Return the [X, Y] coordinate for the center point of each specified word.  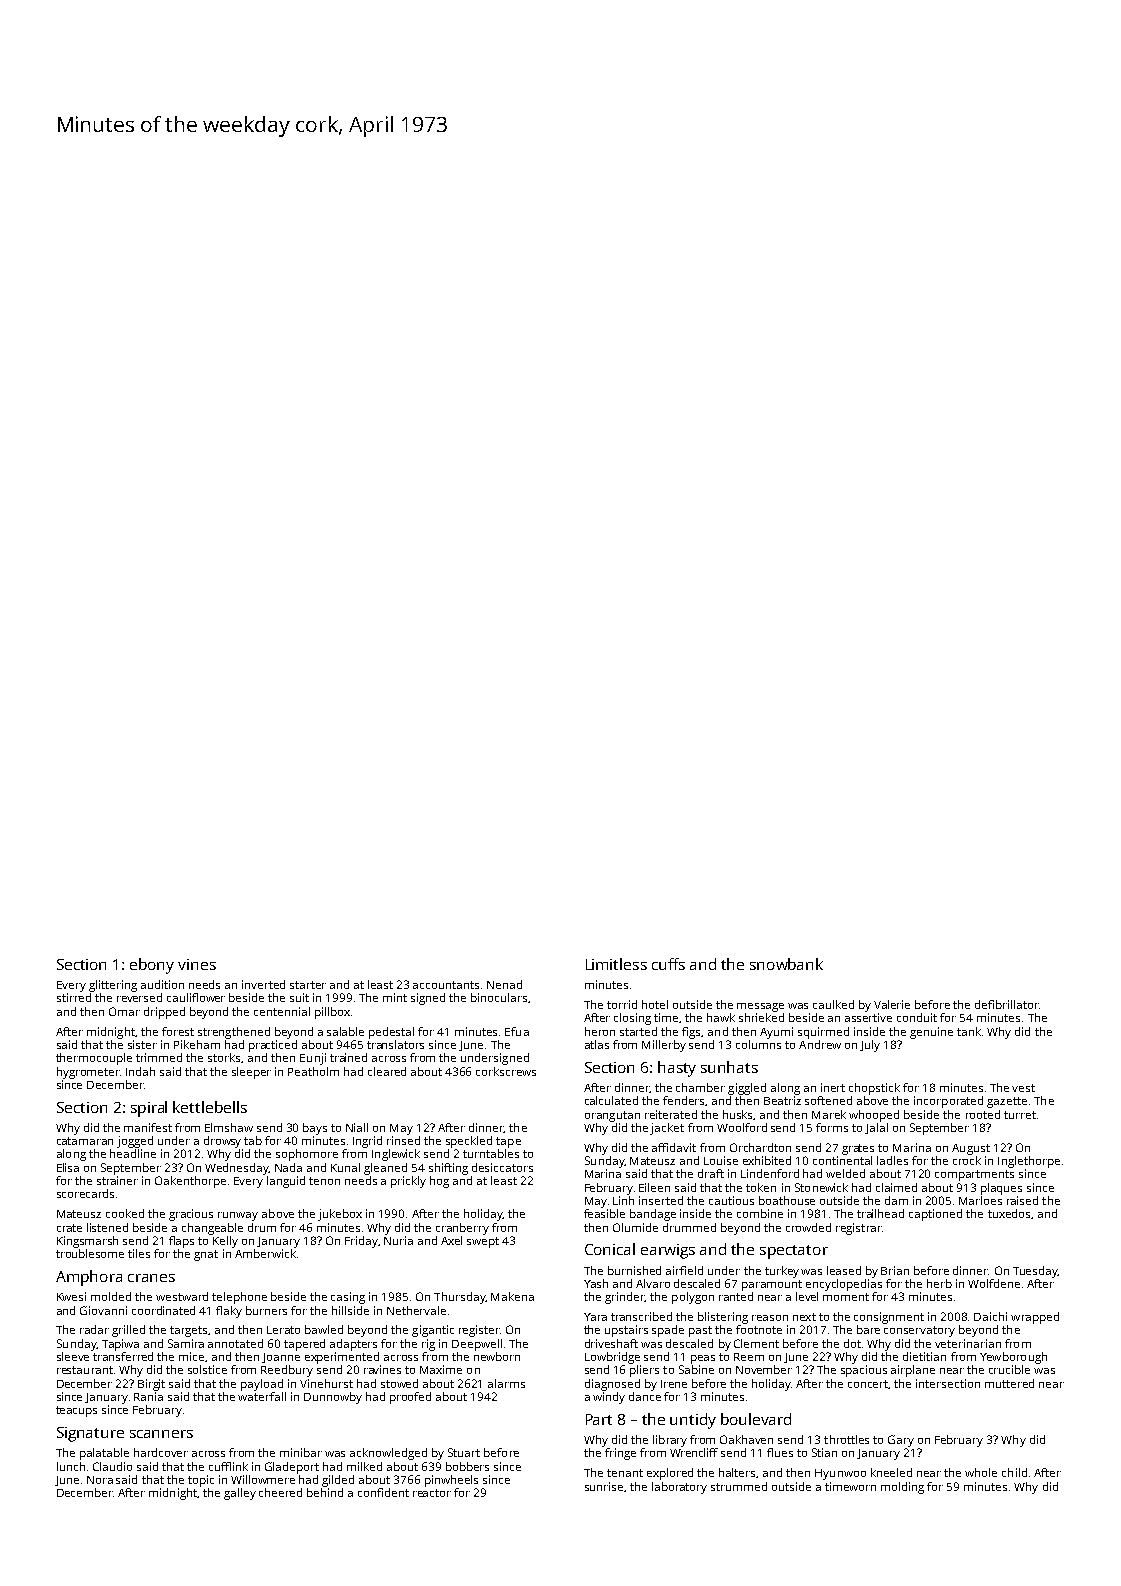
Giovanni [103, 1310]
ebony [152, 966]
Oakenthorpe [190, 1182]
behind [325, 1492]
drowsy [222, 1142]
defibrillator [1007, 1004]
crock [967, 1160]
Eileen [654, 1187]
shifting [448, 1169]
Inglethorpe [1029, 1162]
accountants [446, 985]
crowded [808, 1227]
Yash [596, 1283]
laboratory [679, 1488]
